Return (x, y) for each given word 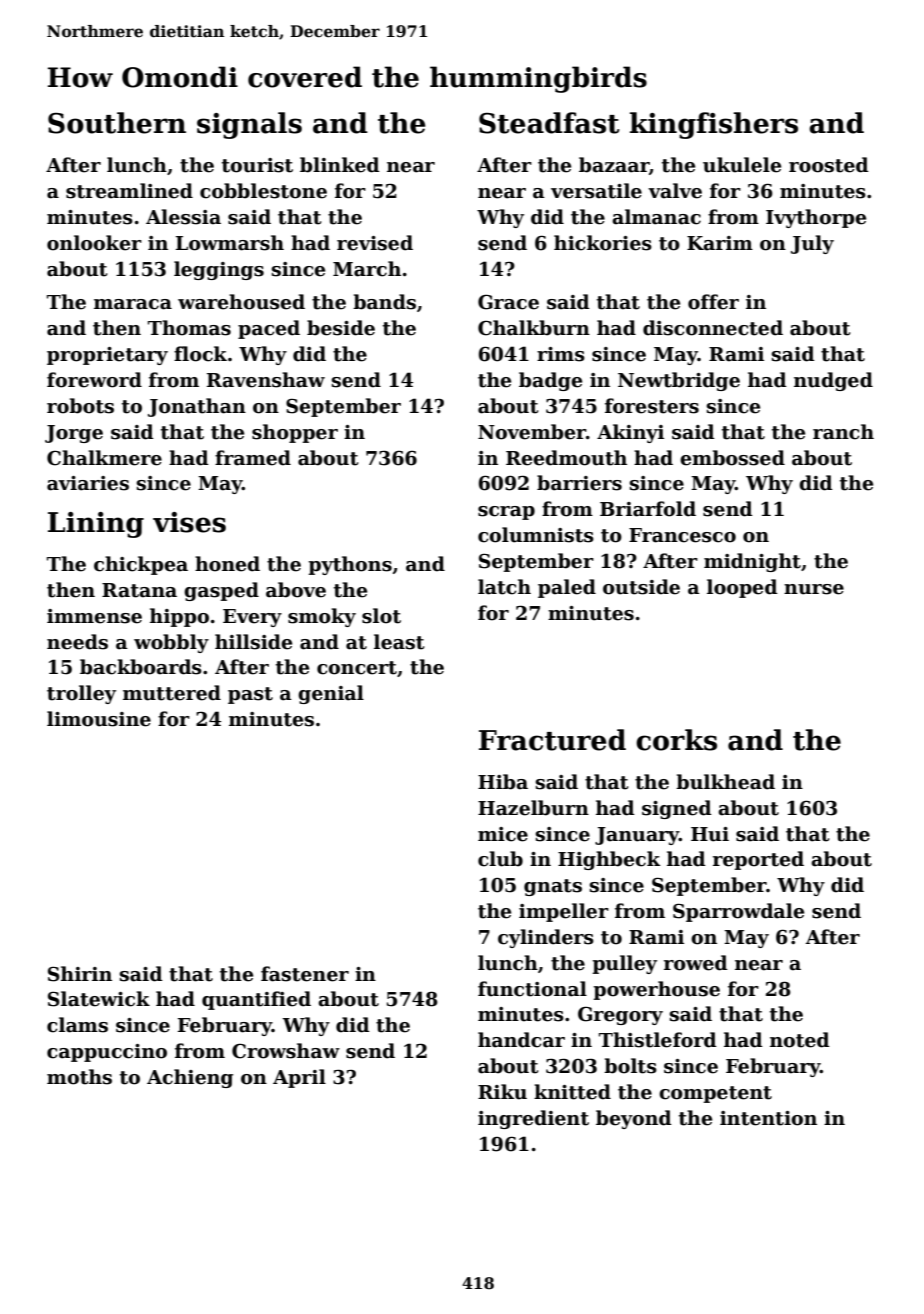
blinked (340, 165)
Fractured (552, 740)
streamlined (129, 191)
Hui (710, 834)
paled (567, 588)
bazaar (614, 165)
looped (742, 588)
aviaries (88, 483)
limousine (99, 719)
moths (79, 1077)
